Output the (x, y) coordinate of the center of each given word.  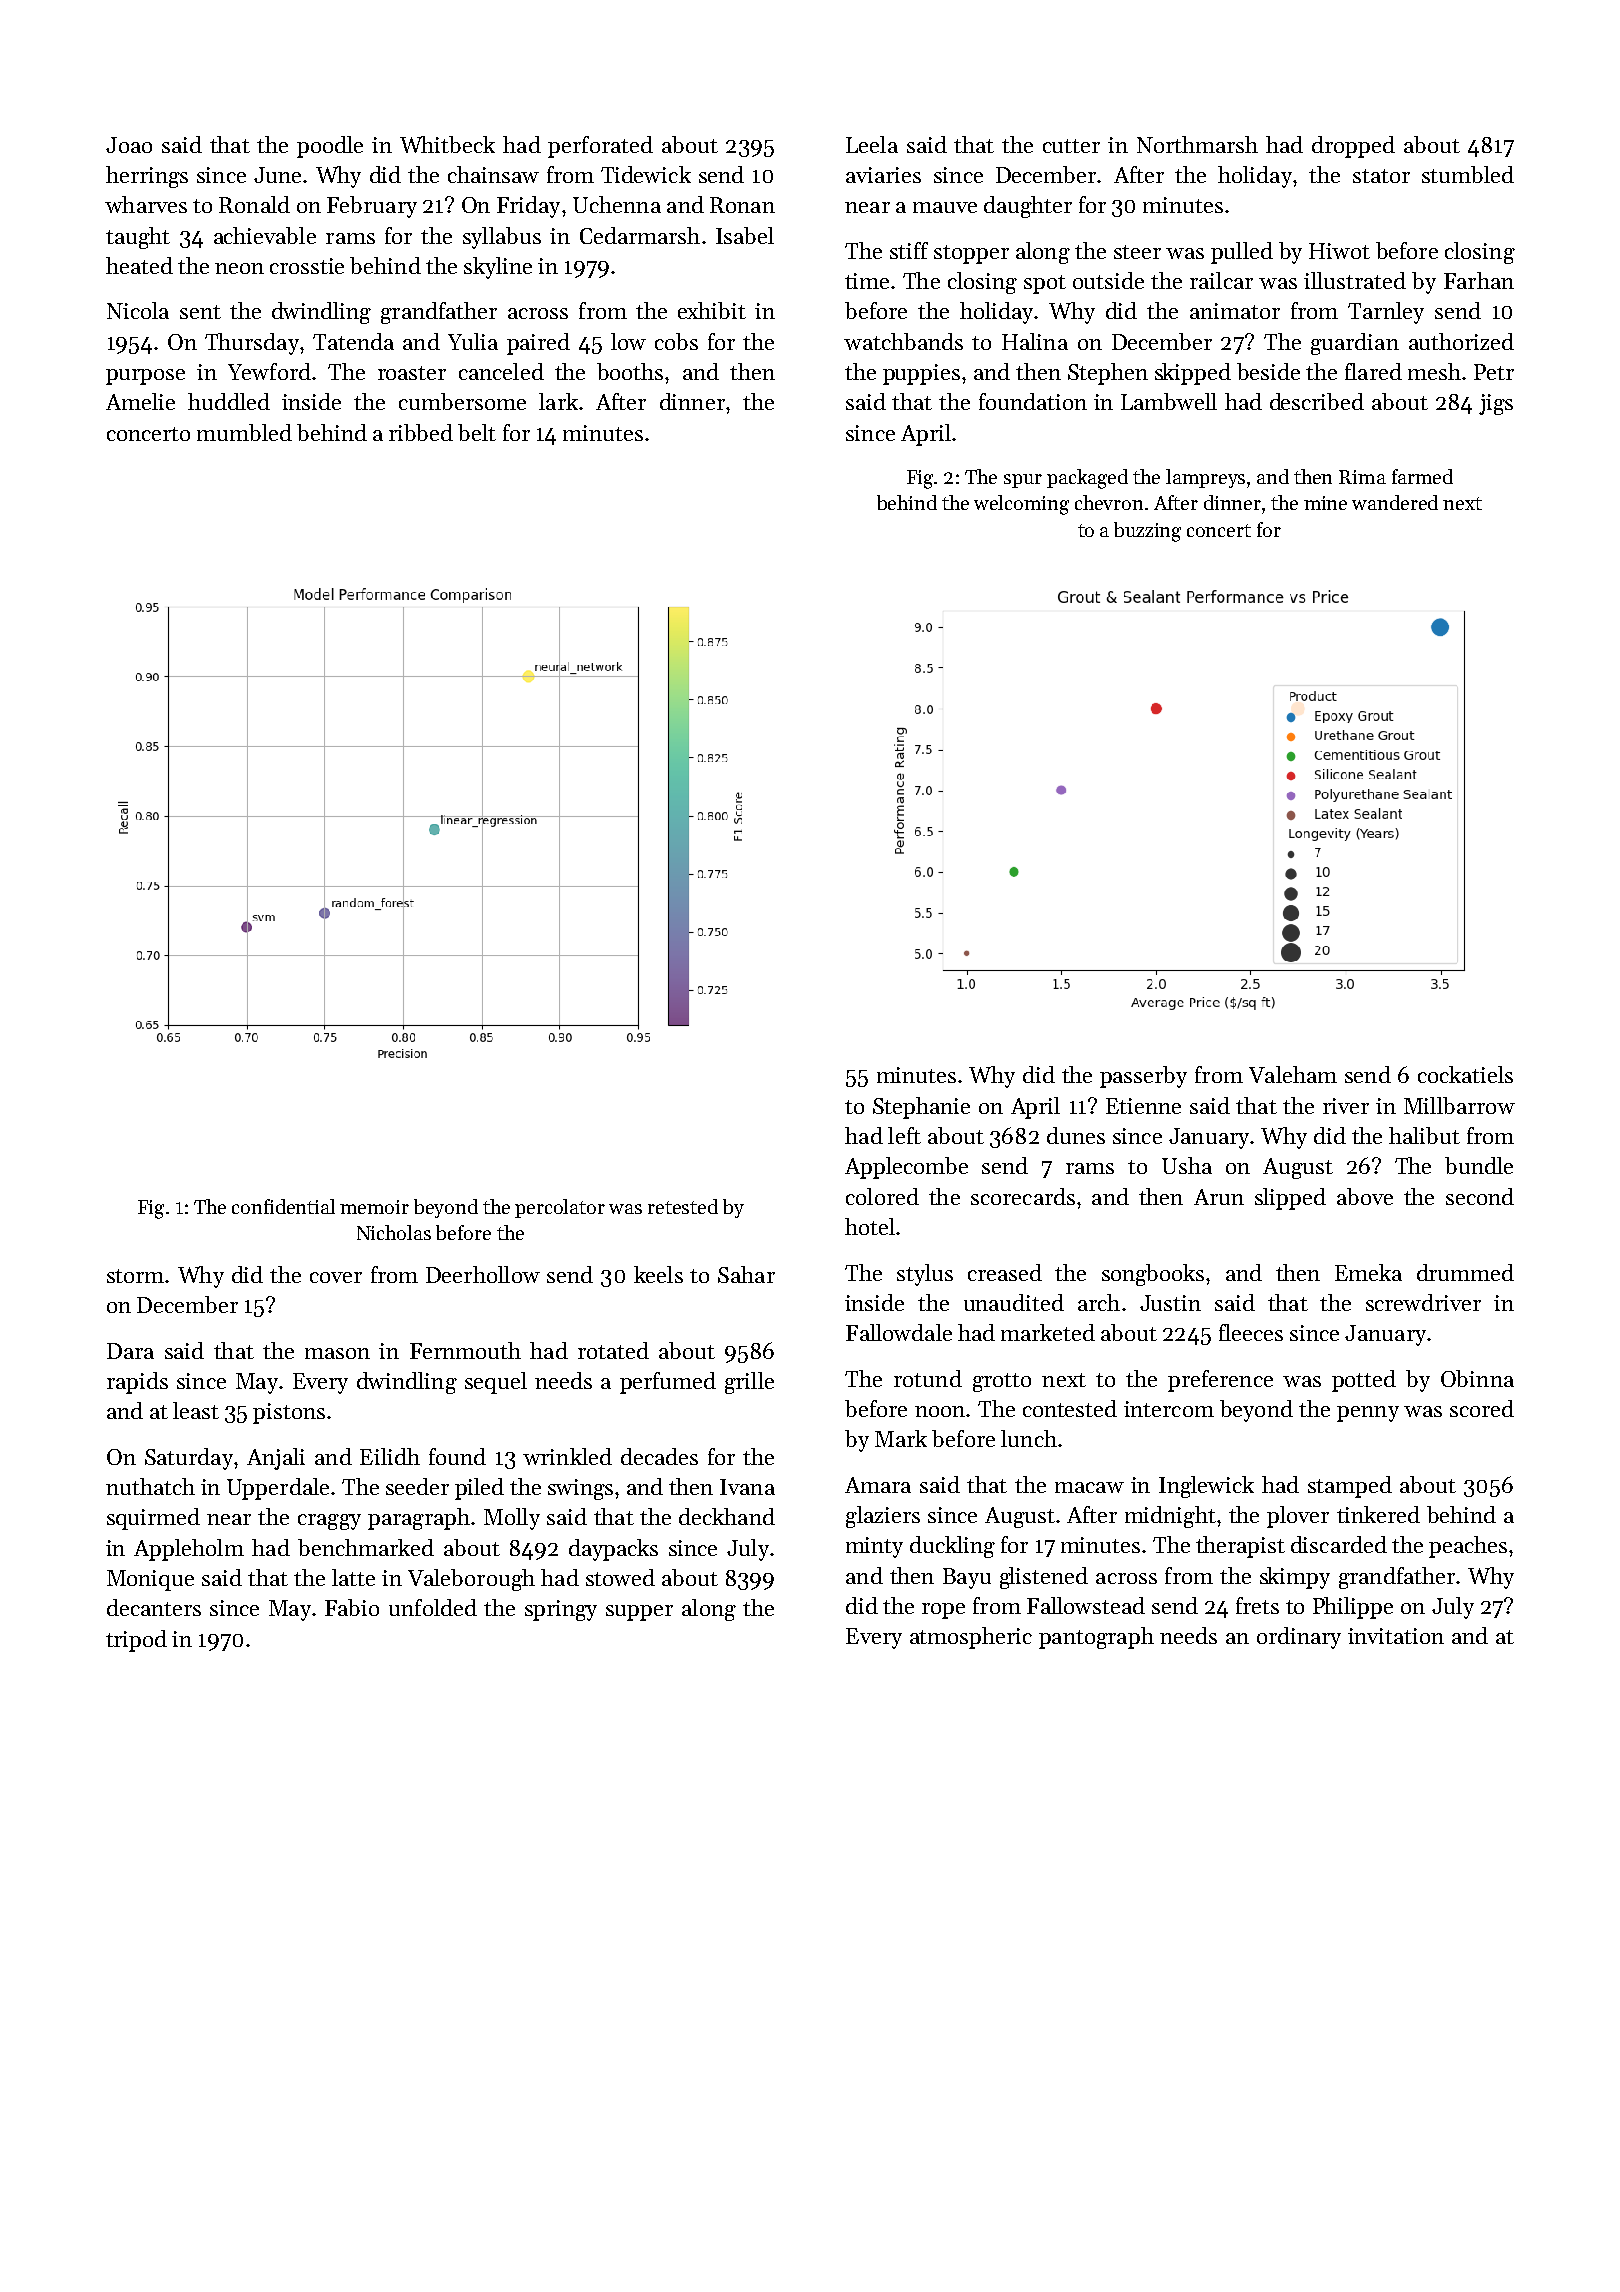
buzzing (1147, 532)
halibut (1424, 1135)
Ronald (254, 204)
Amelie (140, 401)
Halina (1035, 341)
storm (135, 1276)
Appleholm (189, 1550)
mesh (1434, 371)
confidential (283, 1206)
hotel (870, 1226)
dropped (1353, 147)
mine (1325, 503)
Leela (872, 144)
